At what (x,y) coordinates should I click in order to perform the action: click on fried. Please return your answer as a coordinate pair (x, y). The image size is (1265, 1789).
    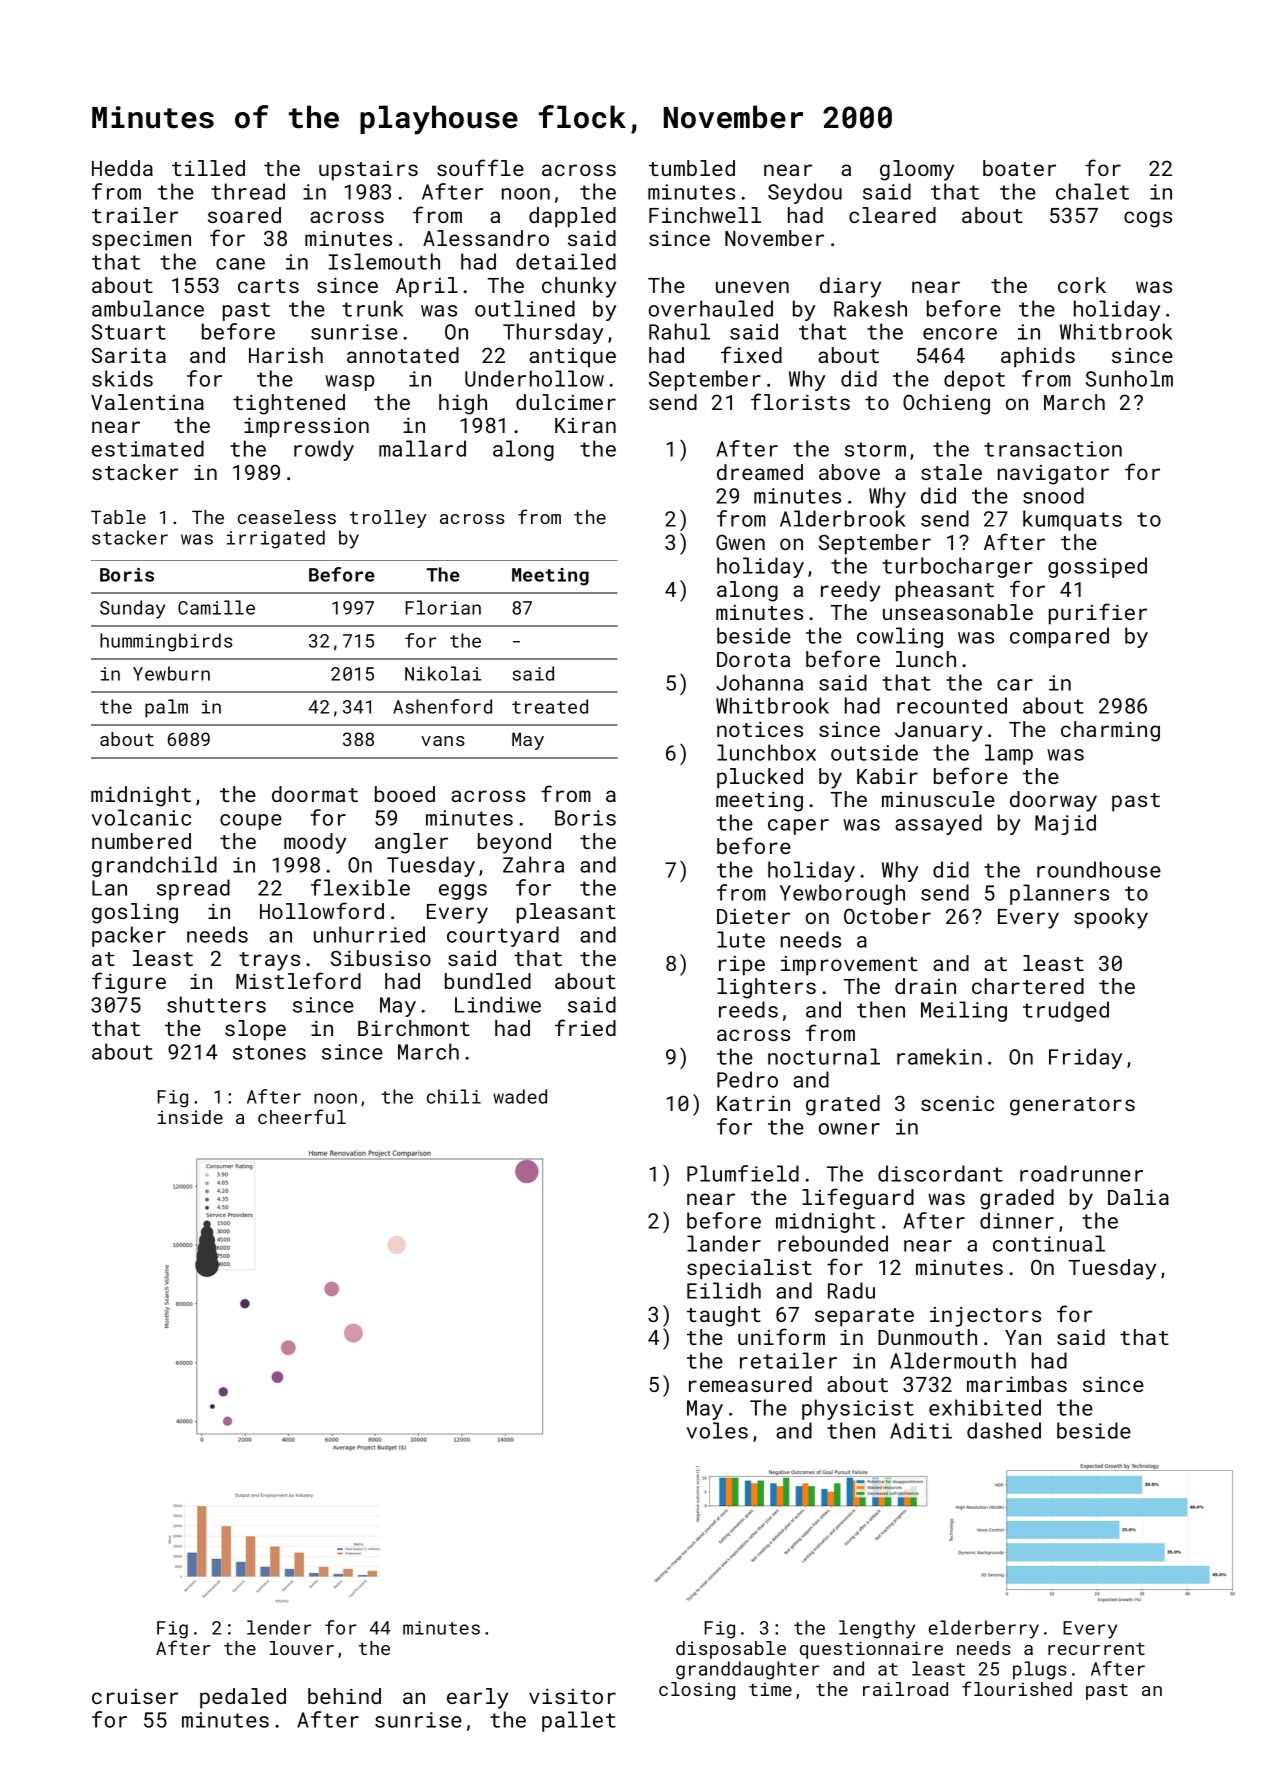
    Looking at the image, I should click on (585, 1027).
